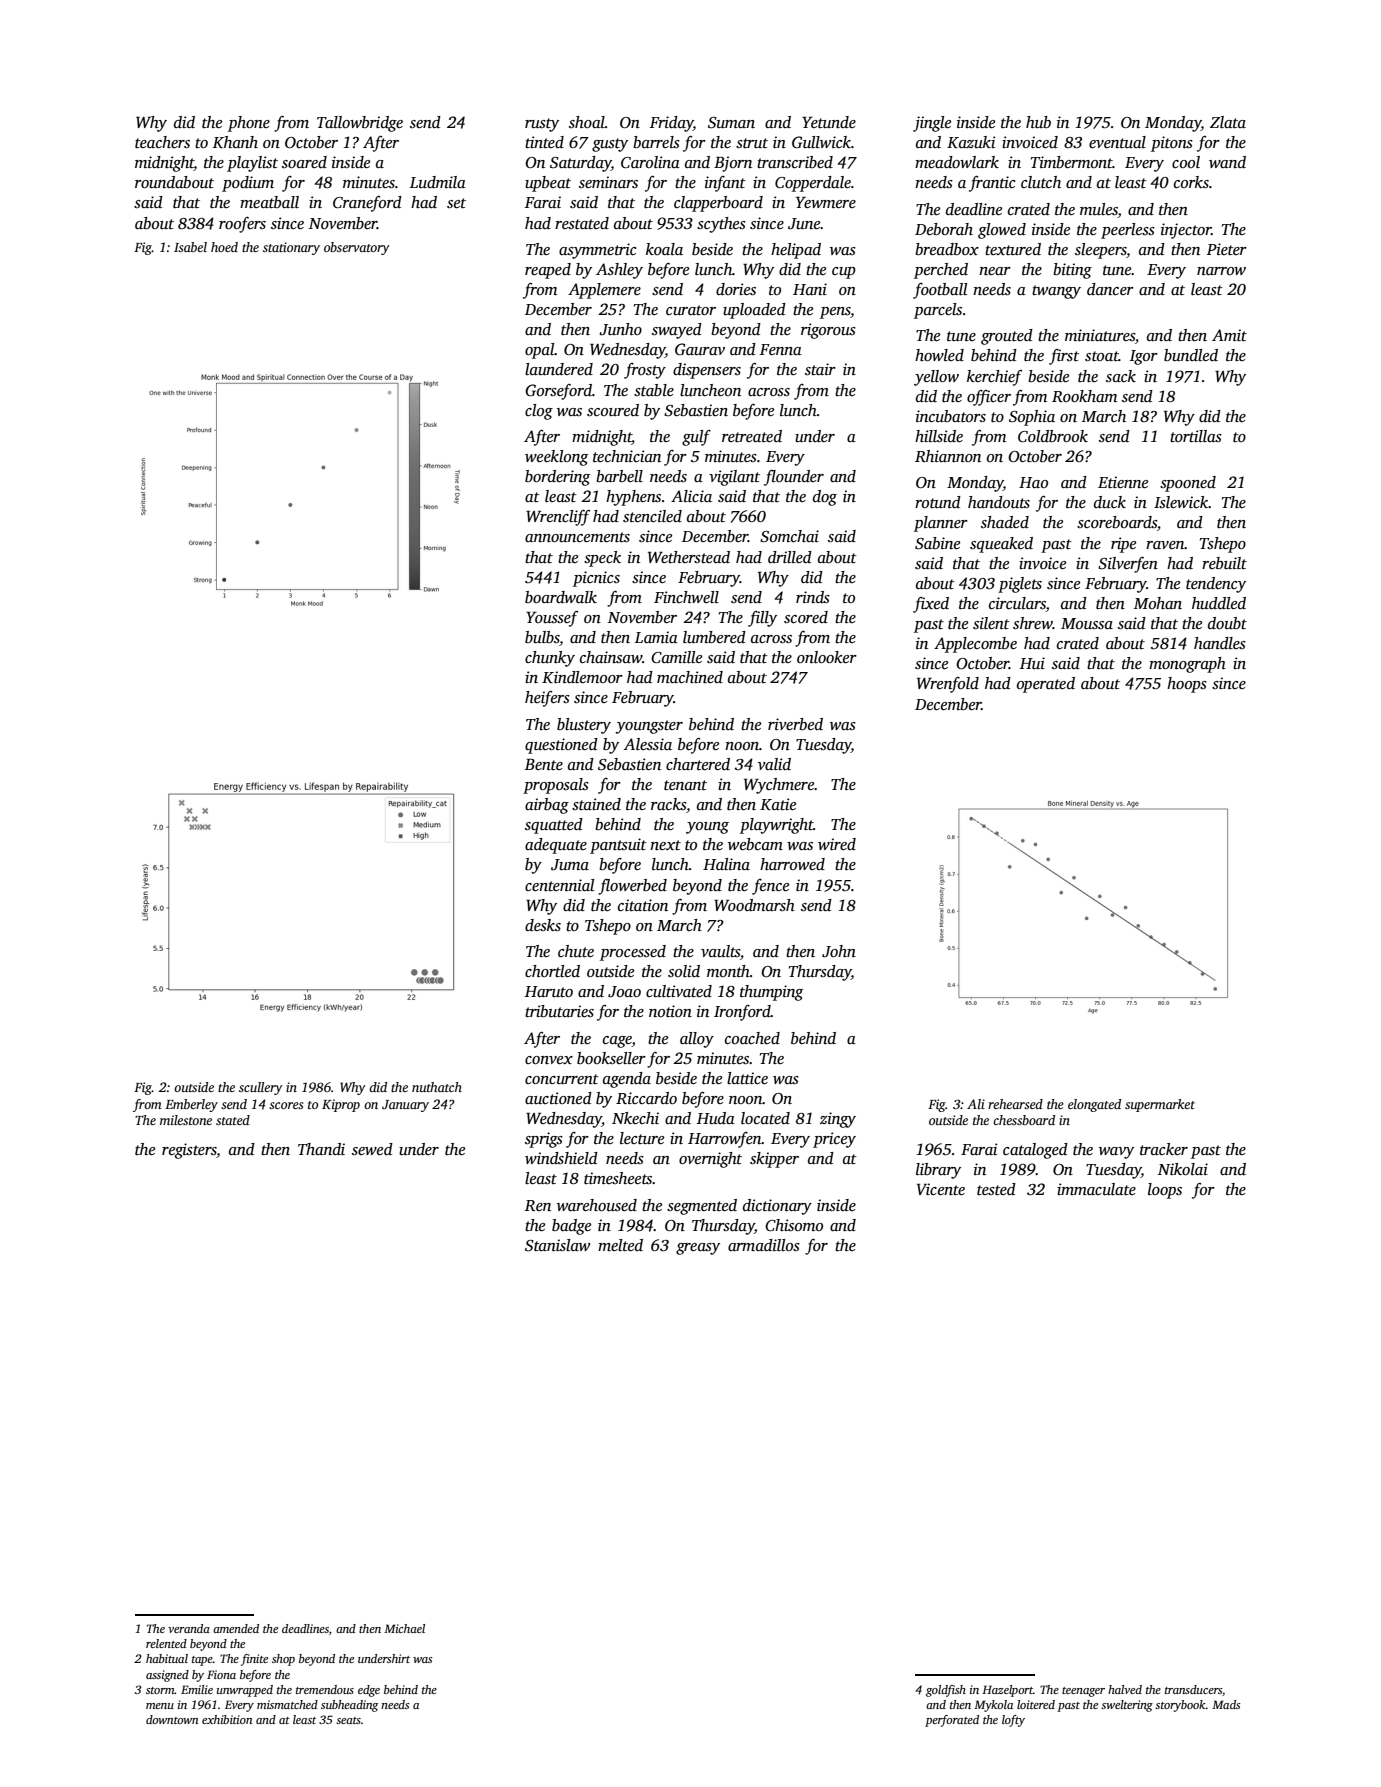  What do you see at coordinates (1094, 1105) in the document?
I see `elongated` at bounding box center [1094, 1105].
